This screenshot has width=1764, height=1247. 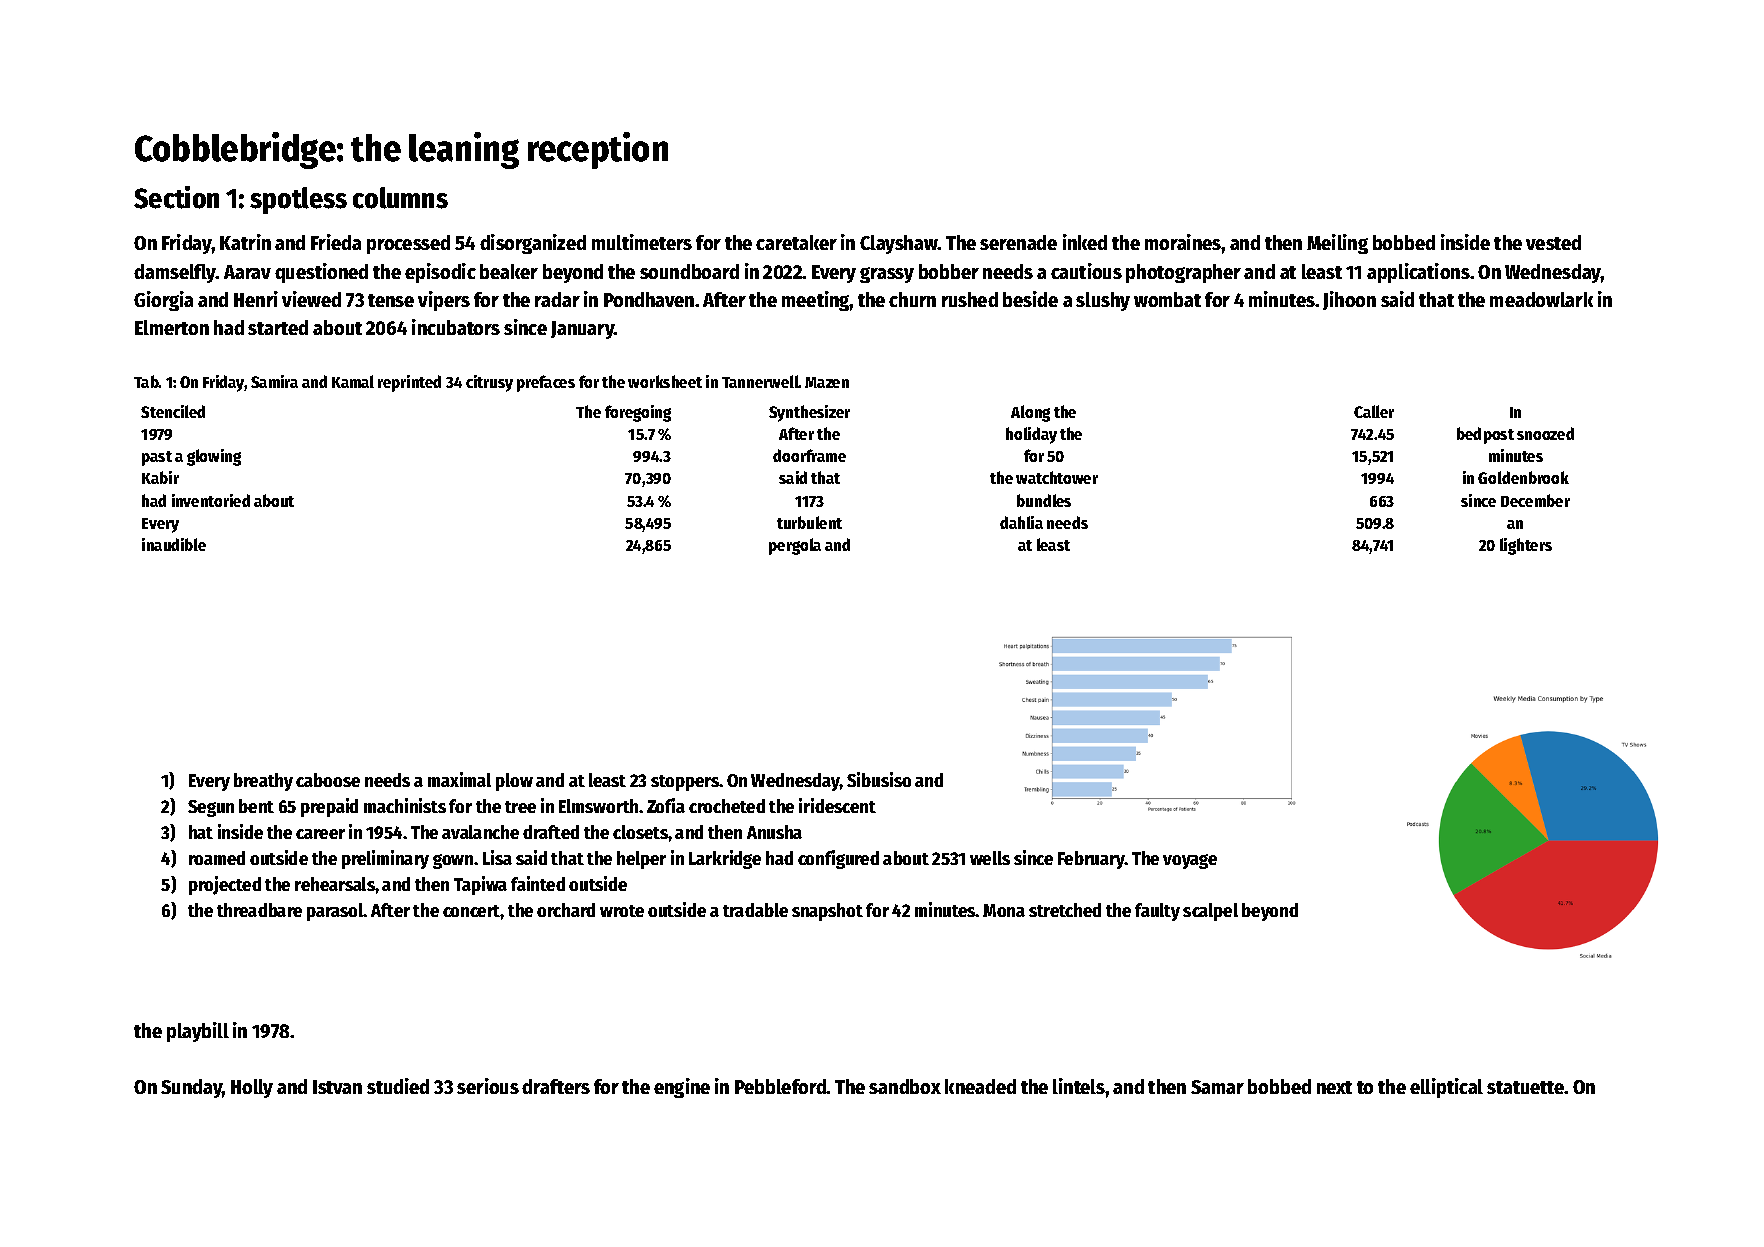 I want to click on Frieda, so click(x=336, y=242).
